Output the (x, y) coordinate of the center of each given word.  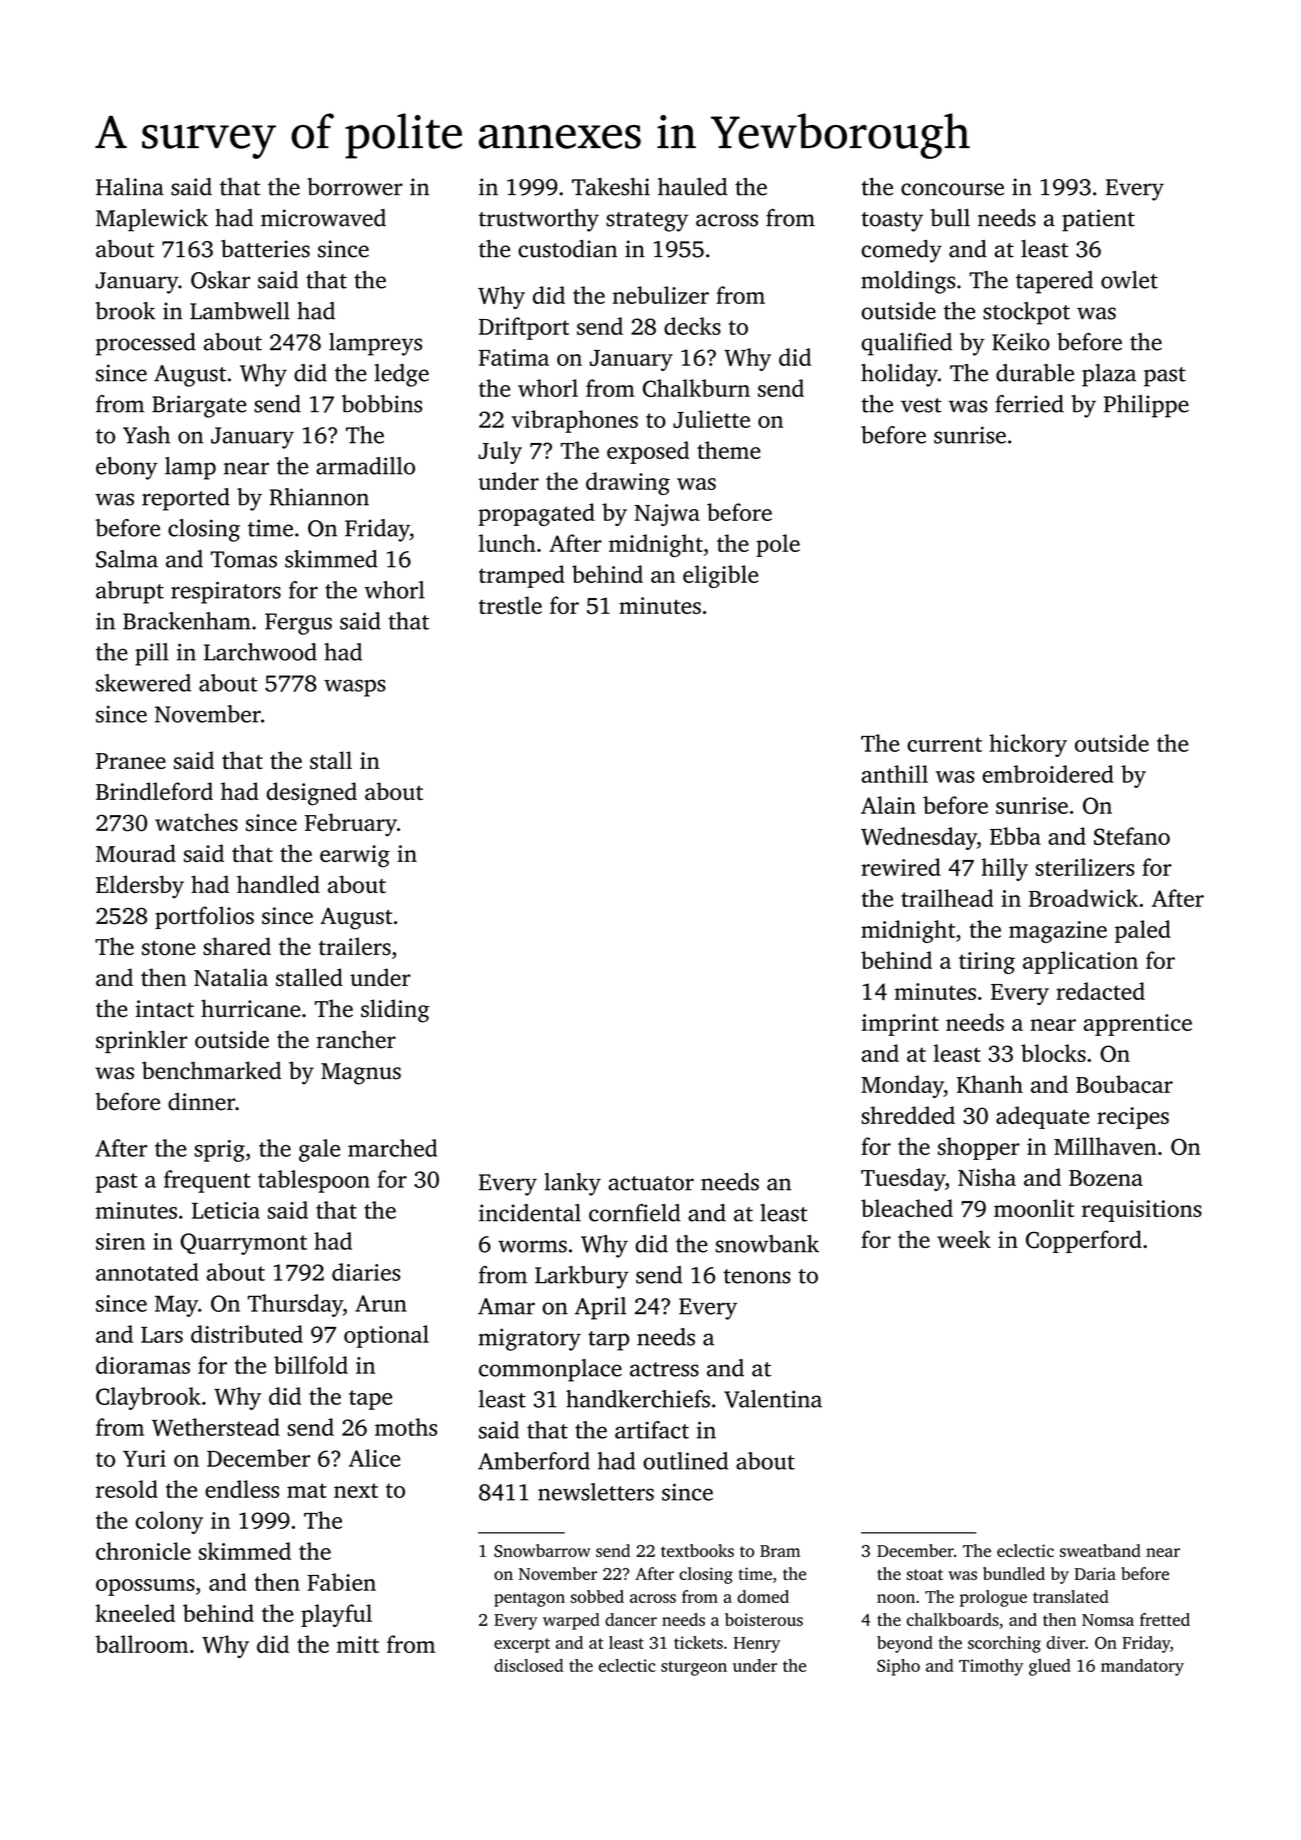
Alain (888, 805)
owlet (1129, 280)
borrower (355, 187)
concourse (952, 189)
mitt (358, 1644)
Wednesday (919, 838)
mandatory (1142, 1667)
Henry (757, 1645)
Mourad (136, 853)
